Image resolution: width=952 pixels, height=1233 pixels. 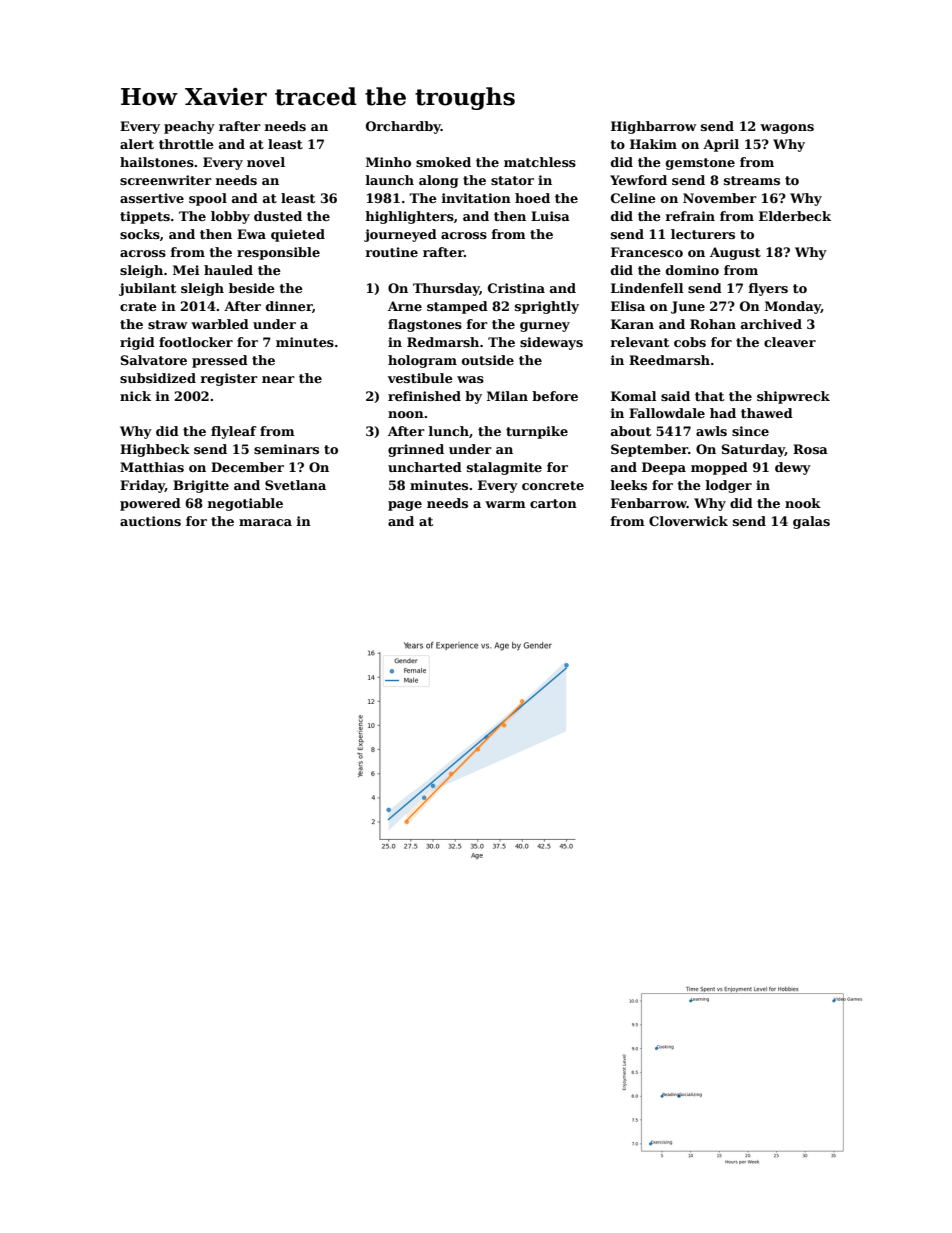 I want to click on wagons, so click(x=787, y=129).
